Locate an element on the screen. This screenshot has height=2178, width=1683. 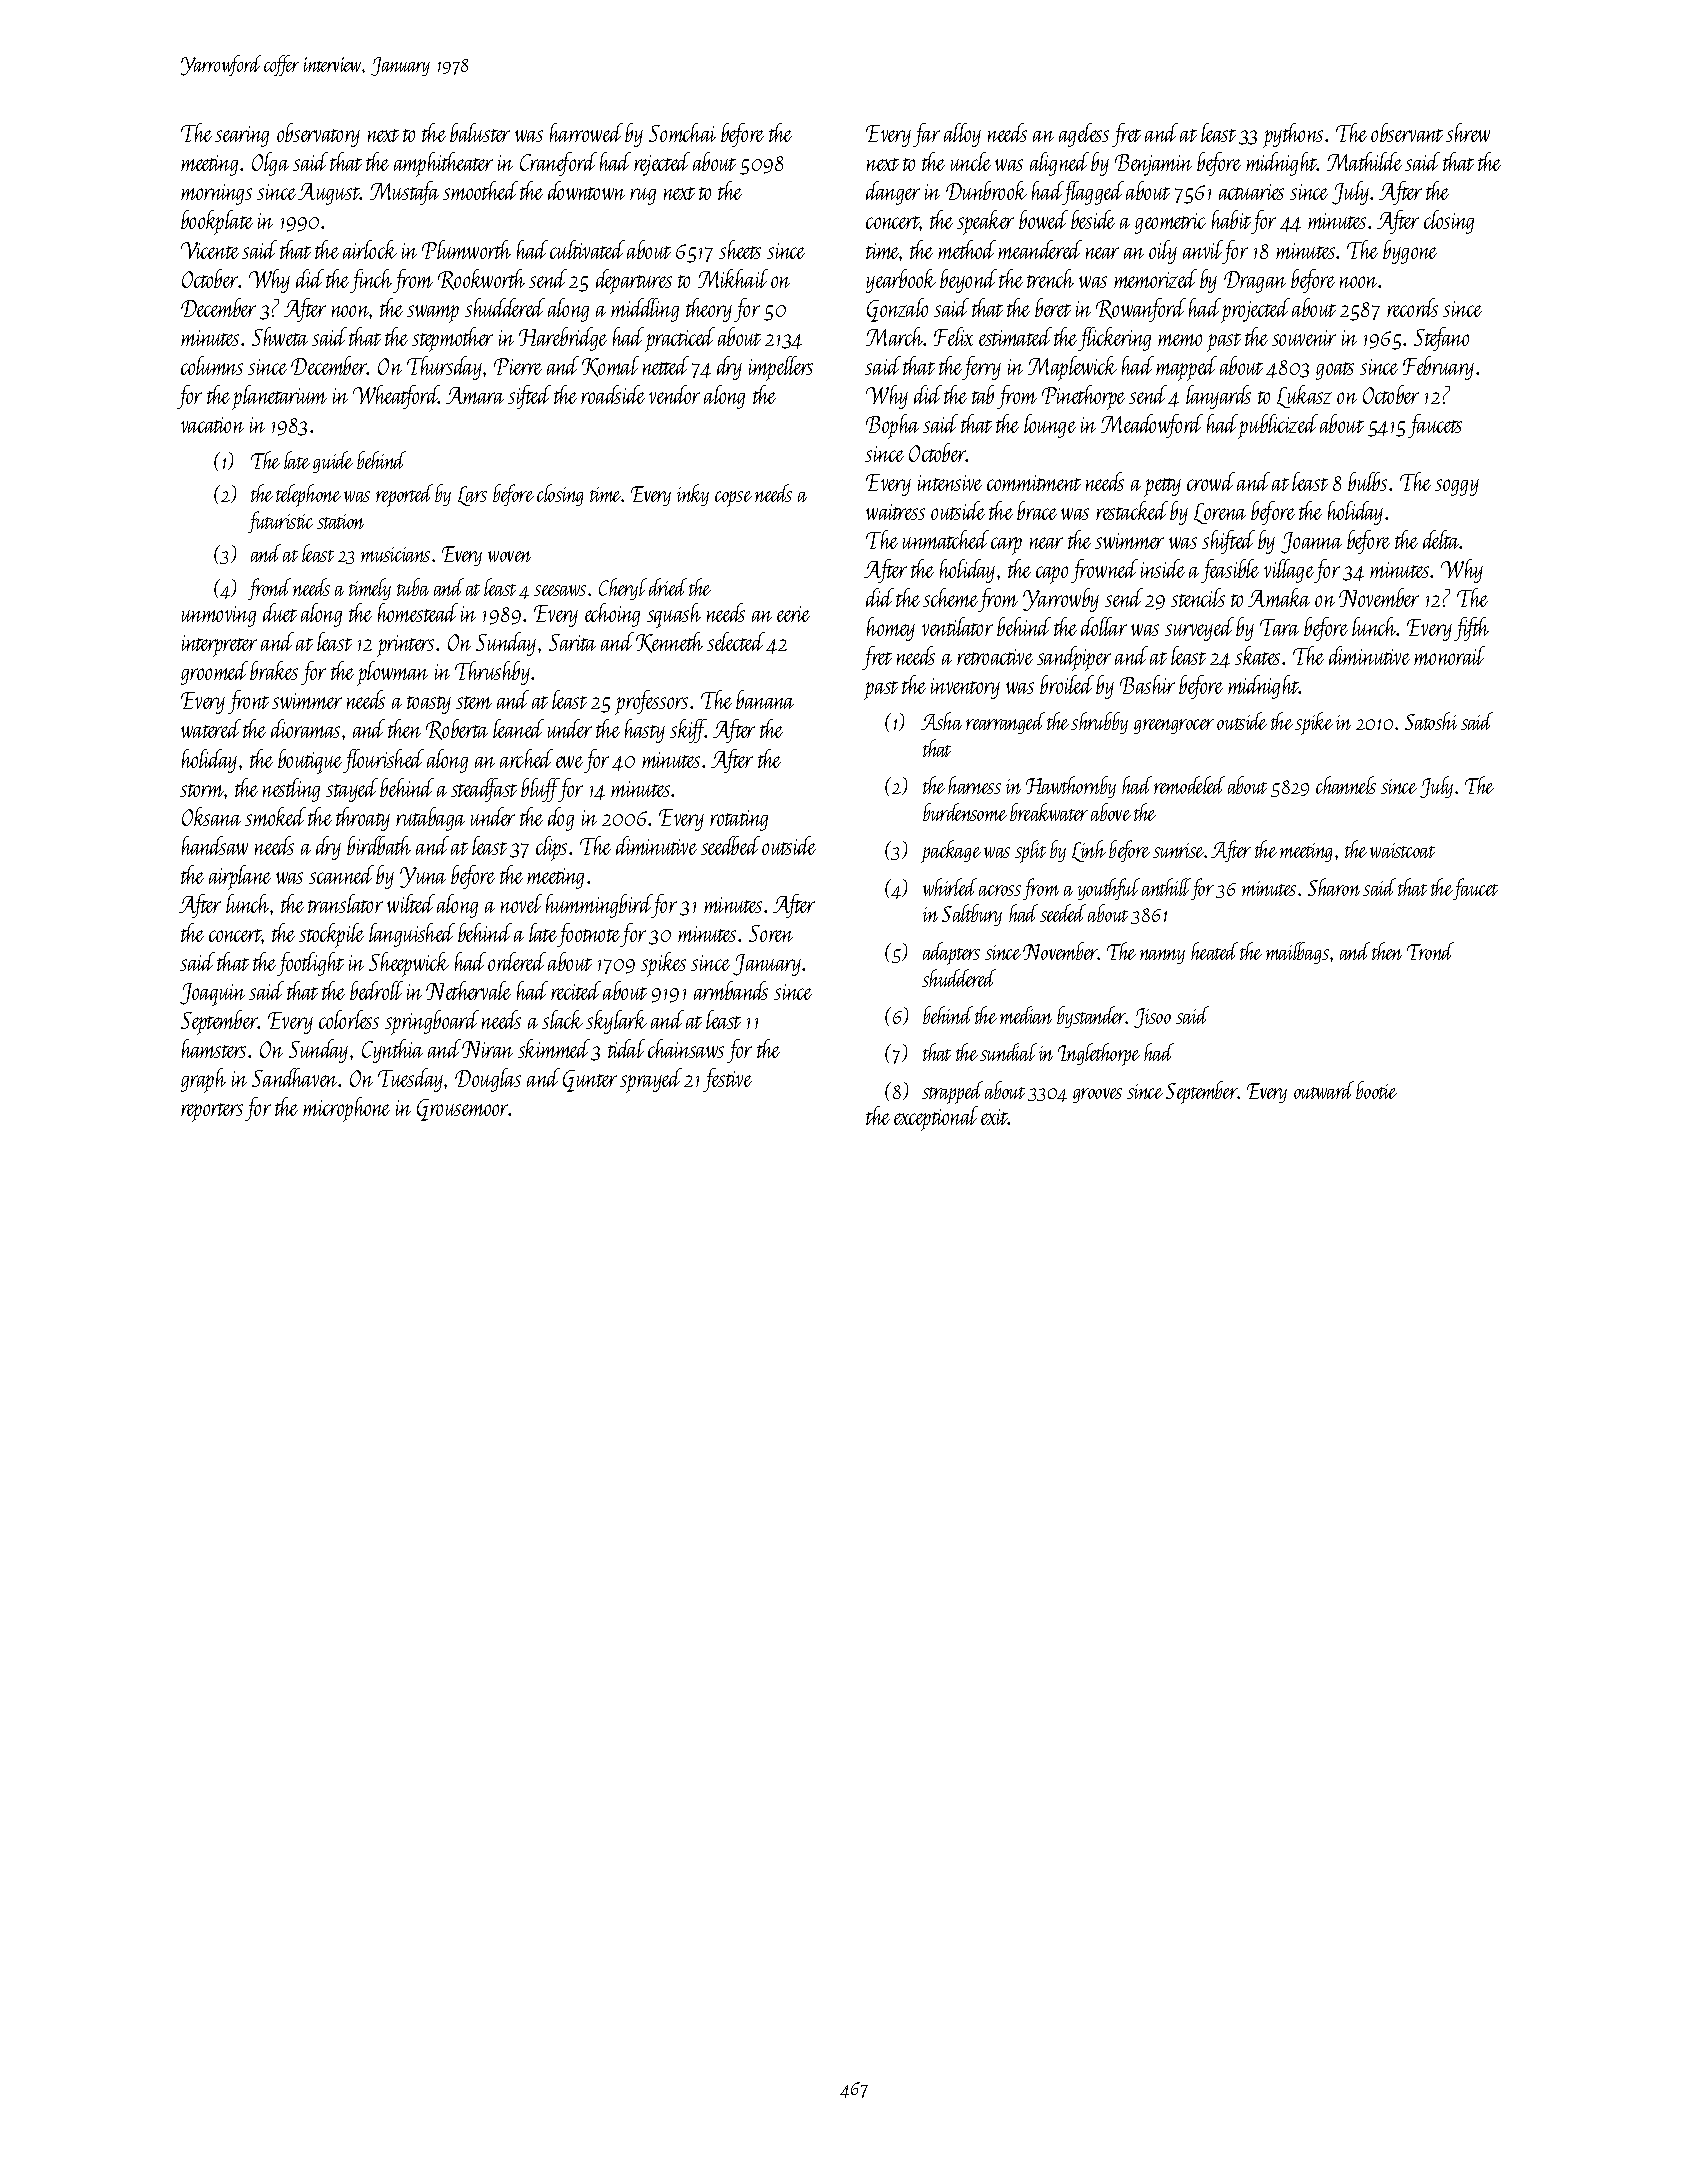
exit is located at coordinates (994, 1117).
